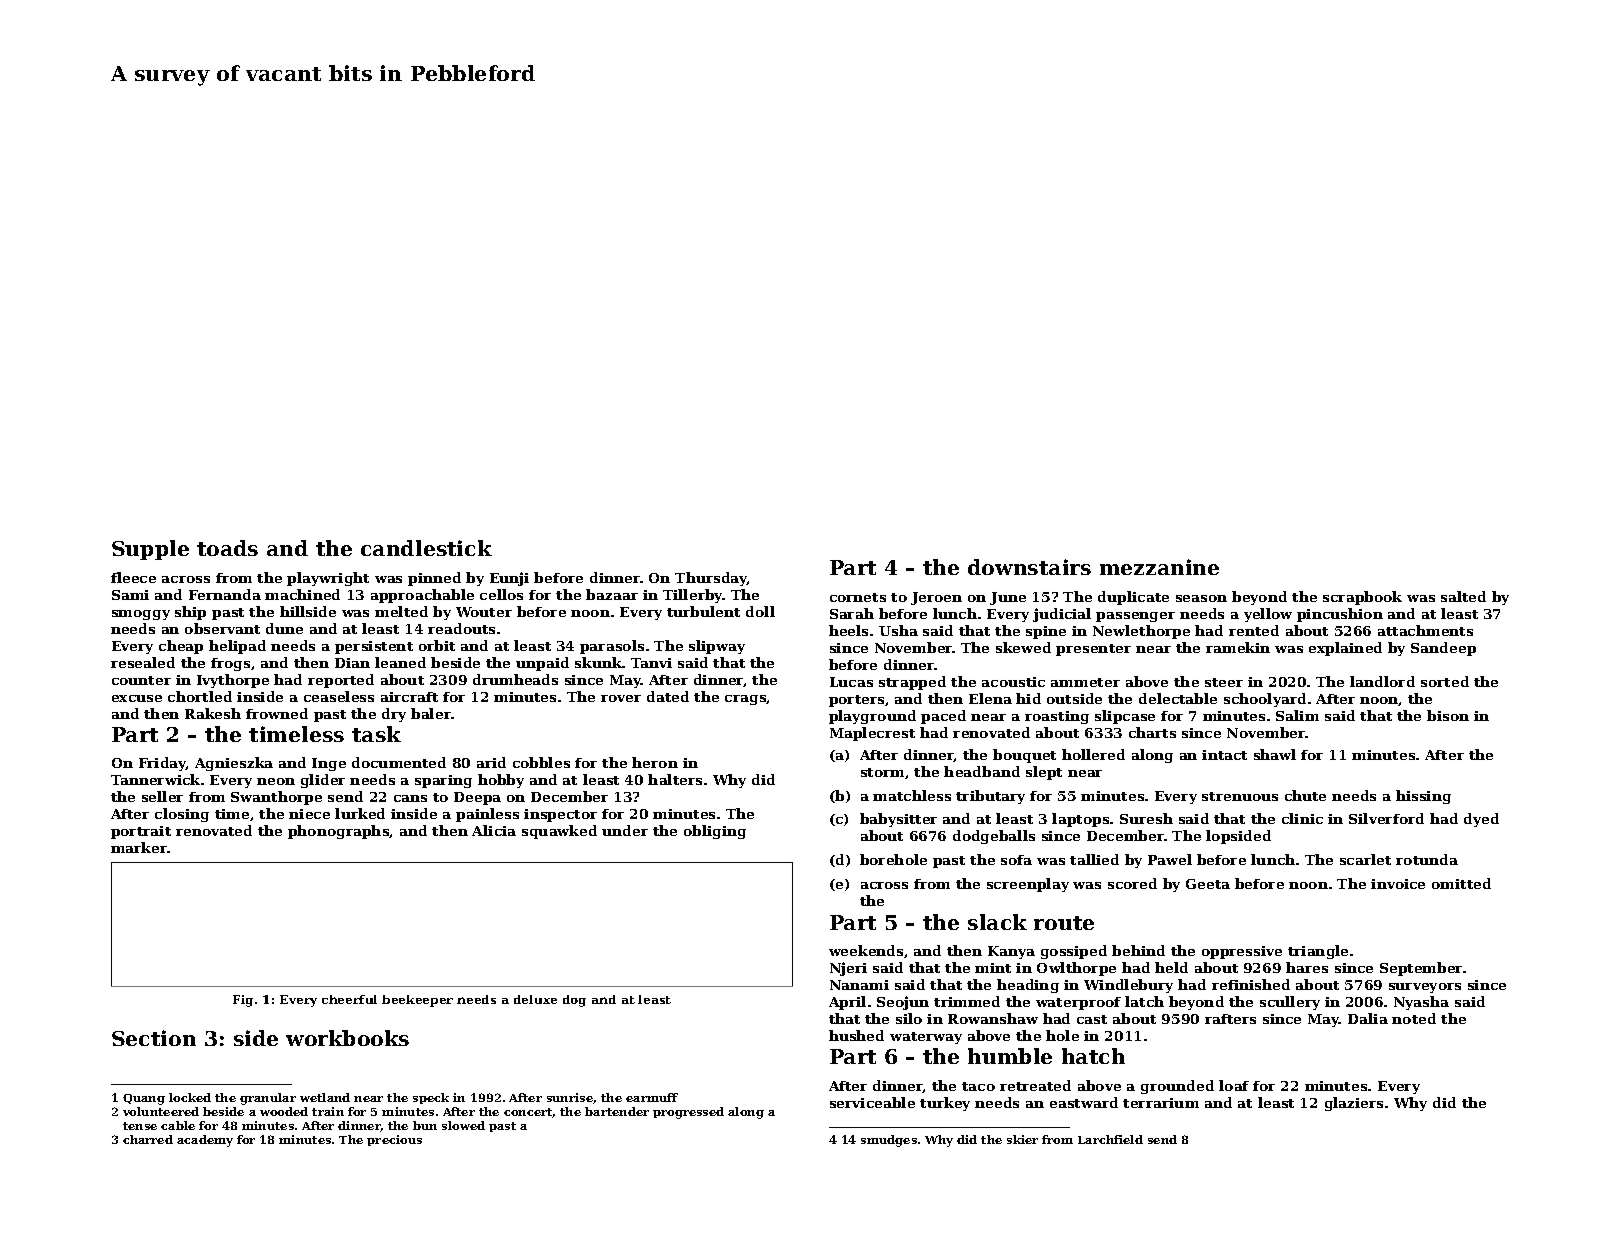 Image resolution: width=1622 pixels, height=1253 pixels. I want to click on obliging, so click(715, 832).
